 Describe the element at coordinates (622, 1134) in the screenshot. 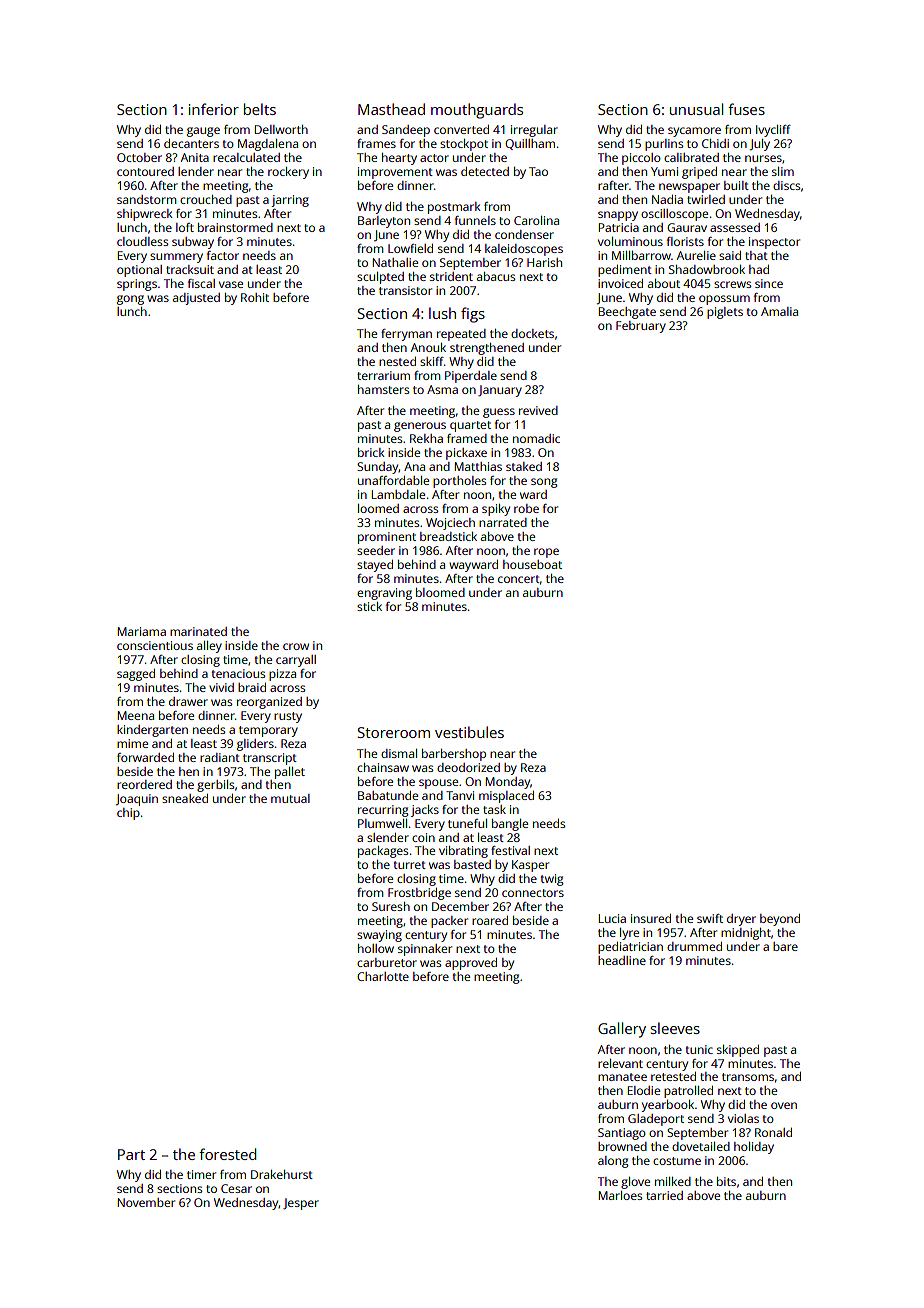

I see `Santiago` at that location.
